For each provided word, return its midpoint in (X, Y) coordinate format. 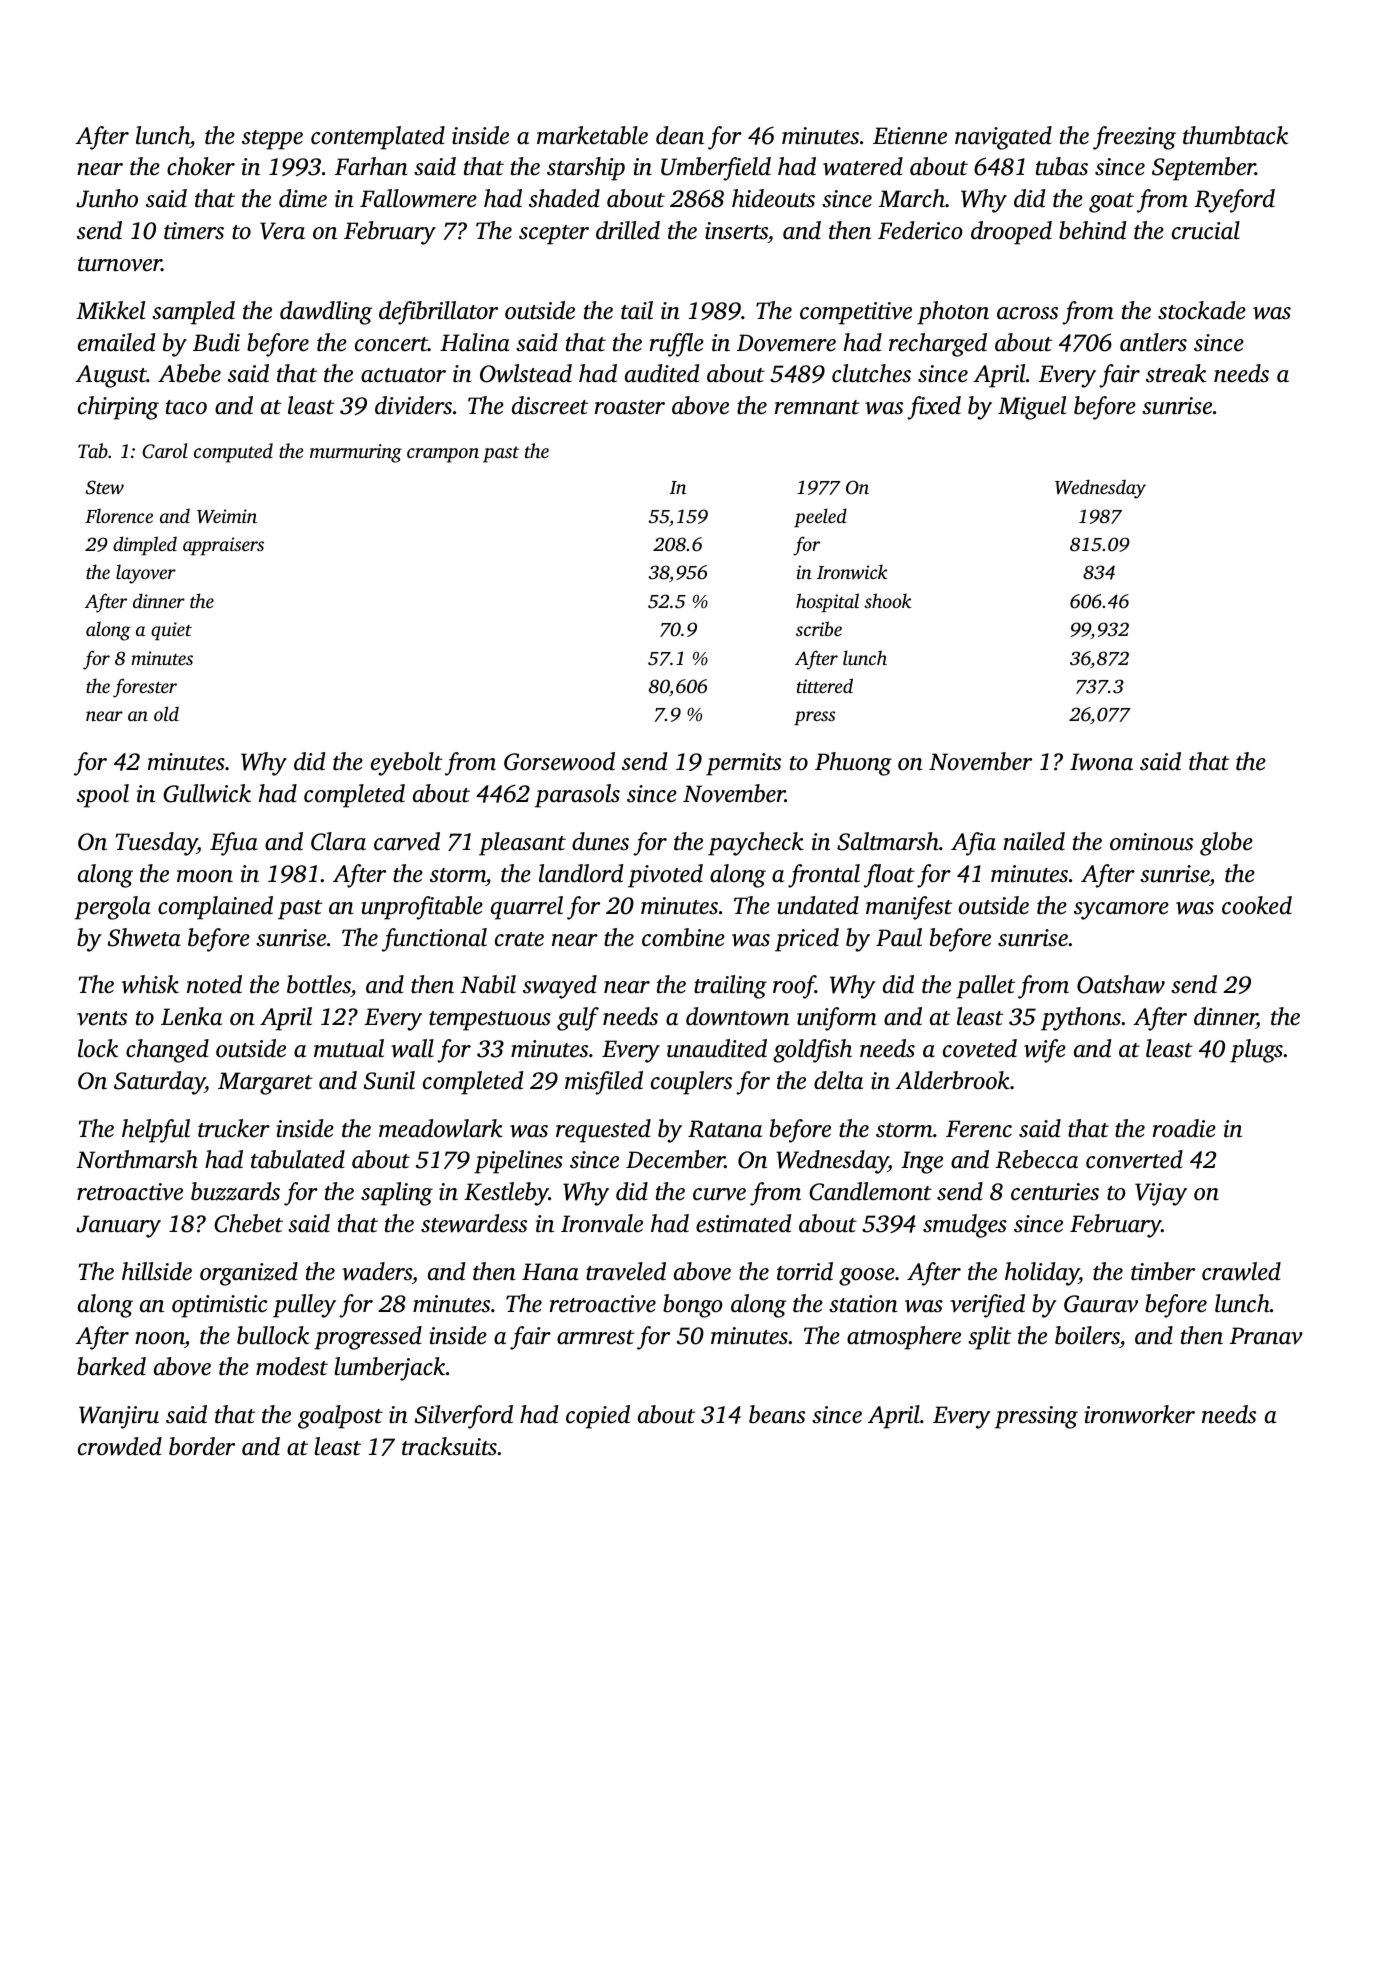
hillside (157, 1271)
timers (194, 231)
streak (1176, 373)
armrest (595, 1337)
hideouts (773, 198)
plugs (1256, 1051)
